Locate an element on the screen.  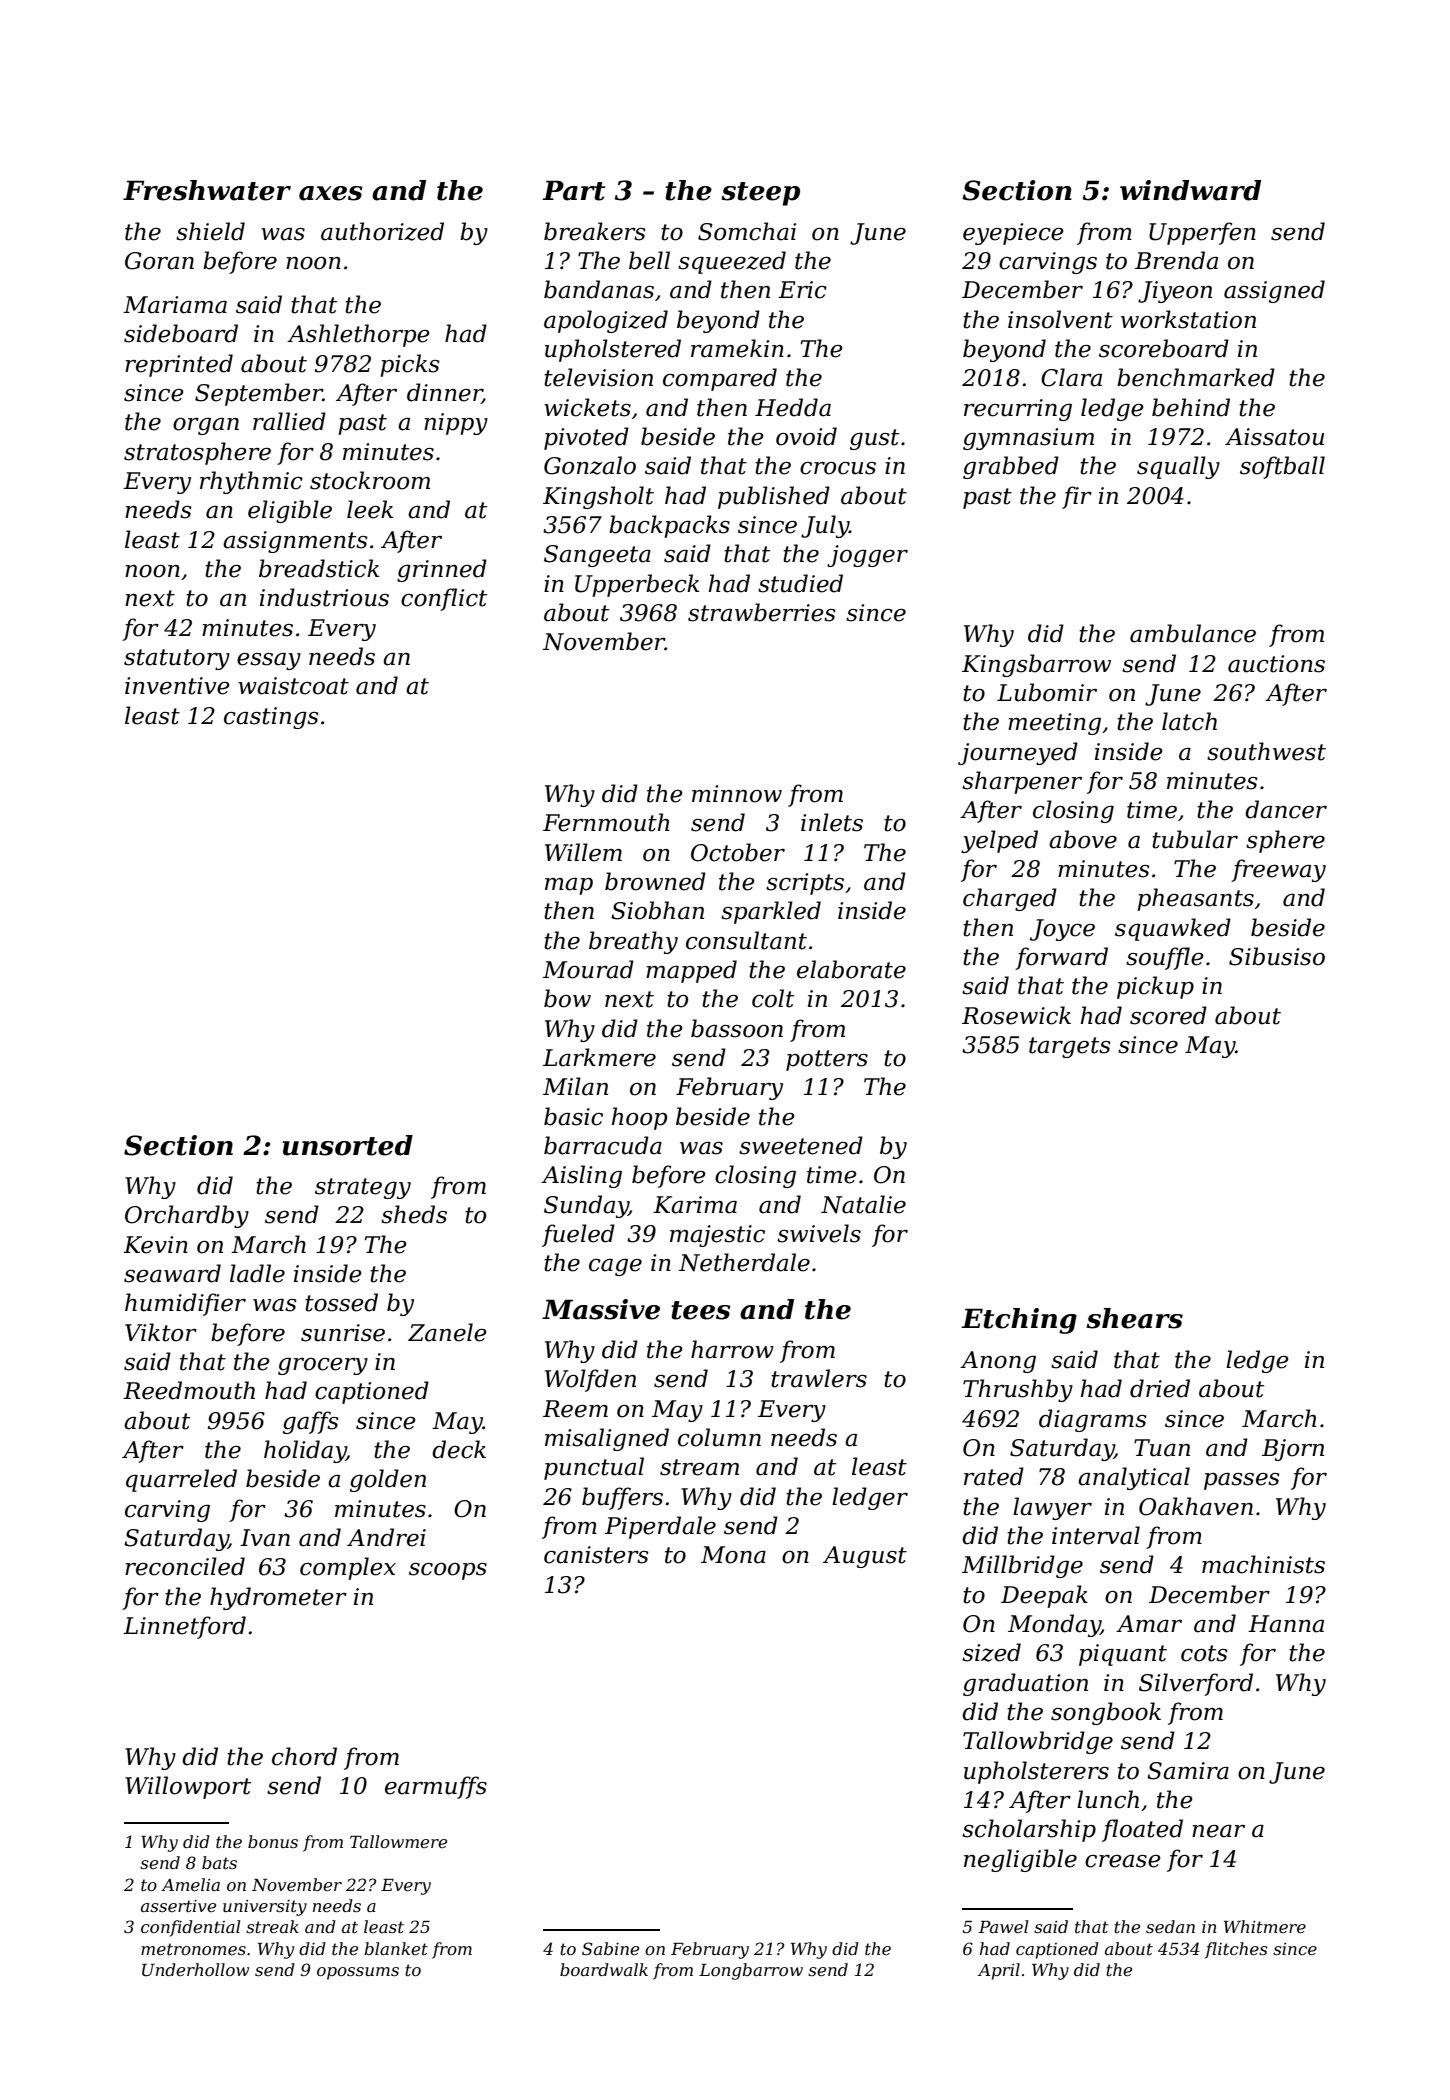
unsorted is located at coordinates (347, 1145).
